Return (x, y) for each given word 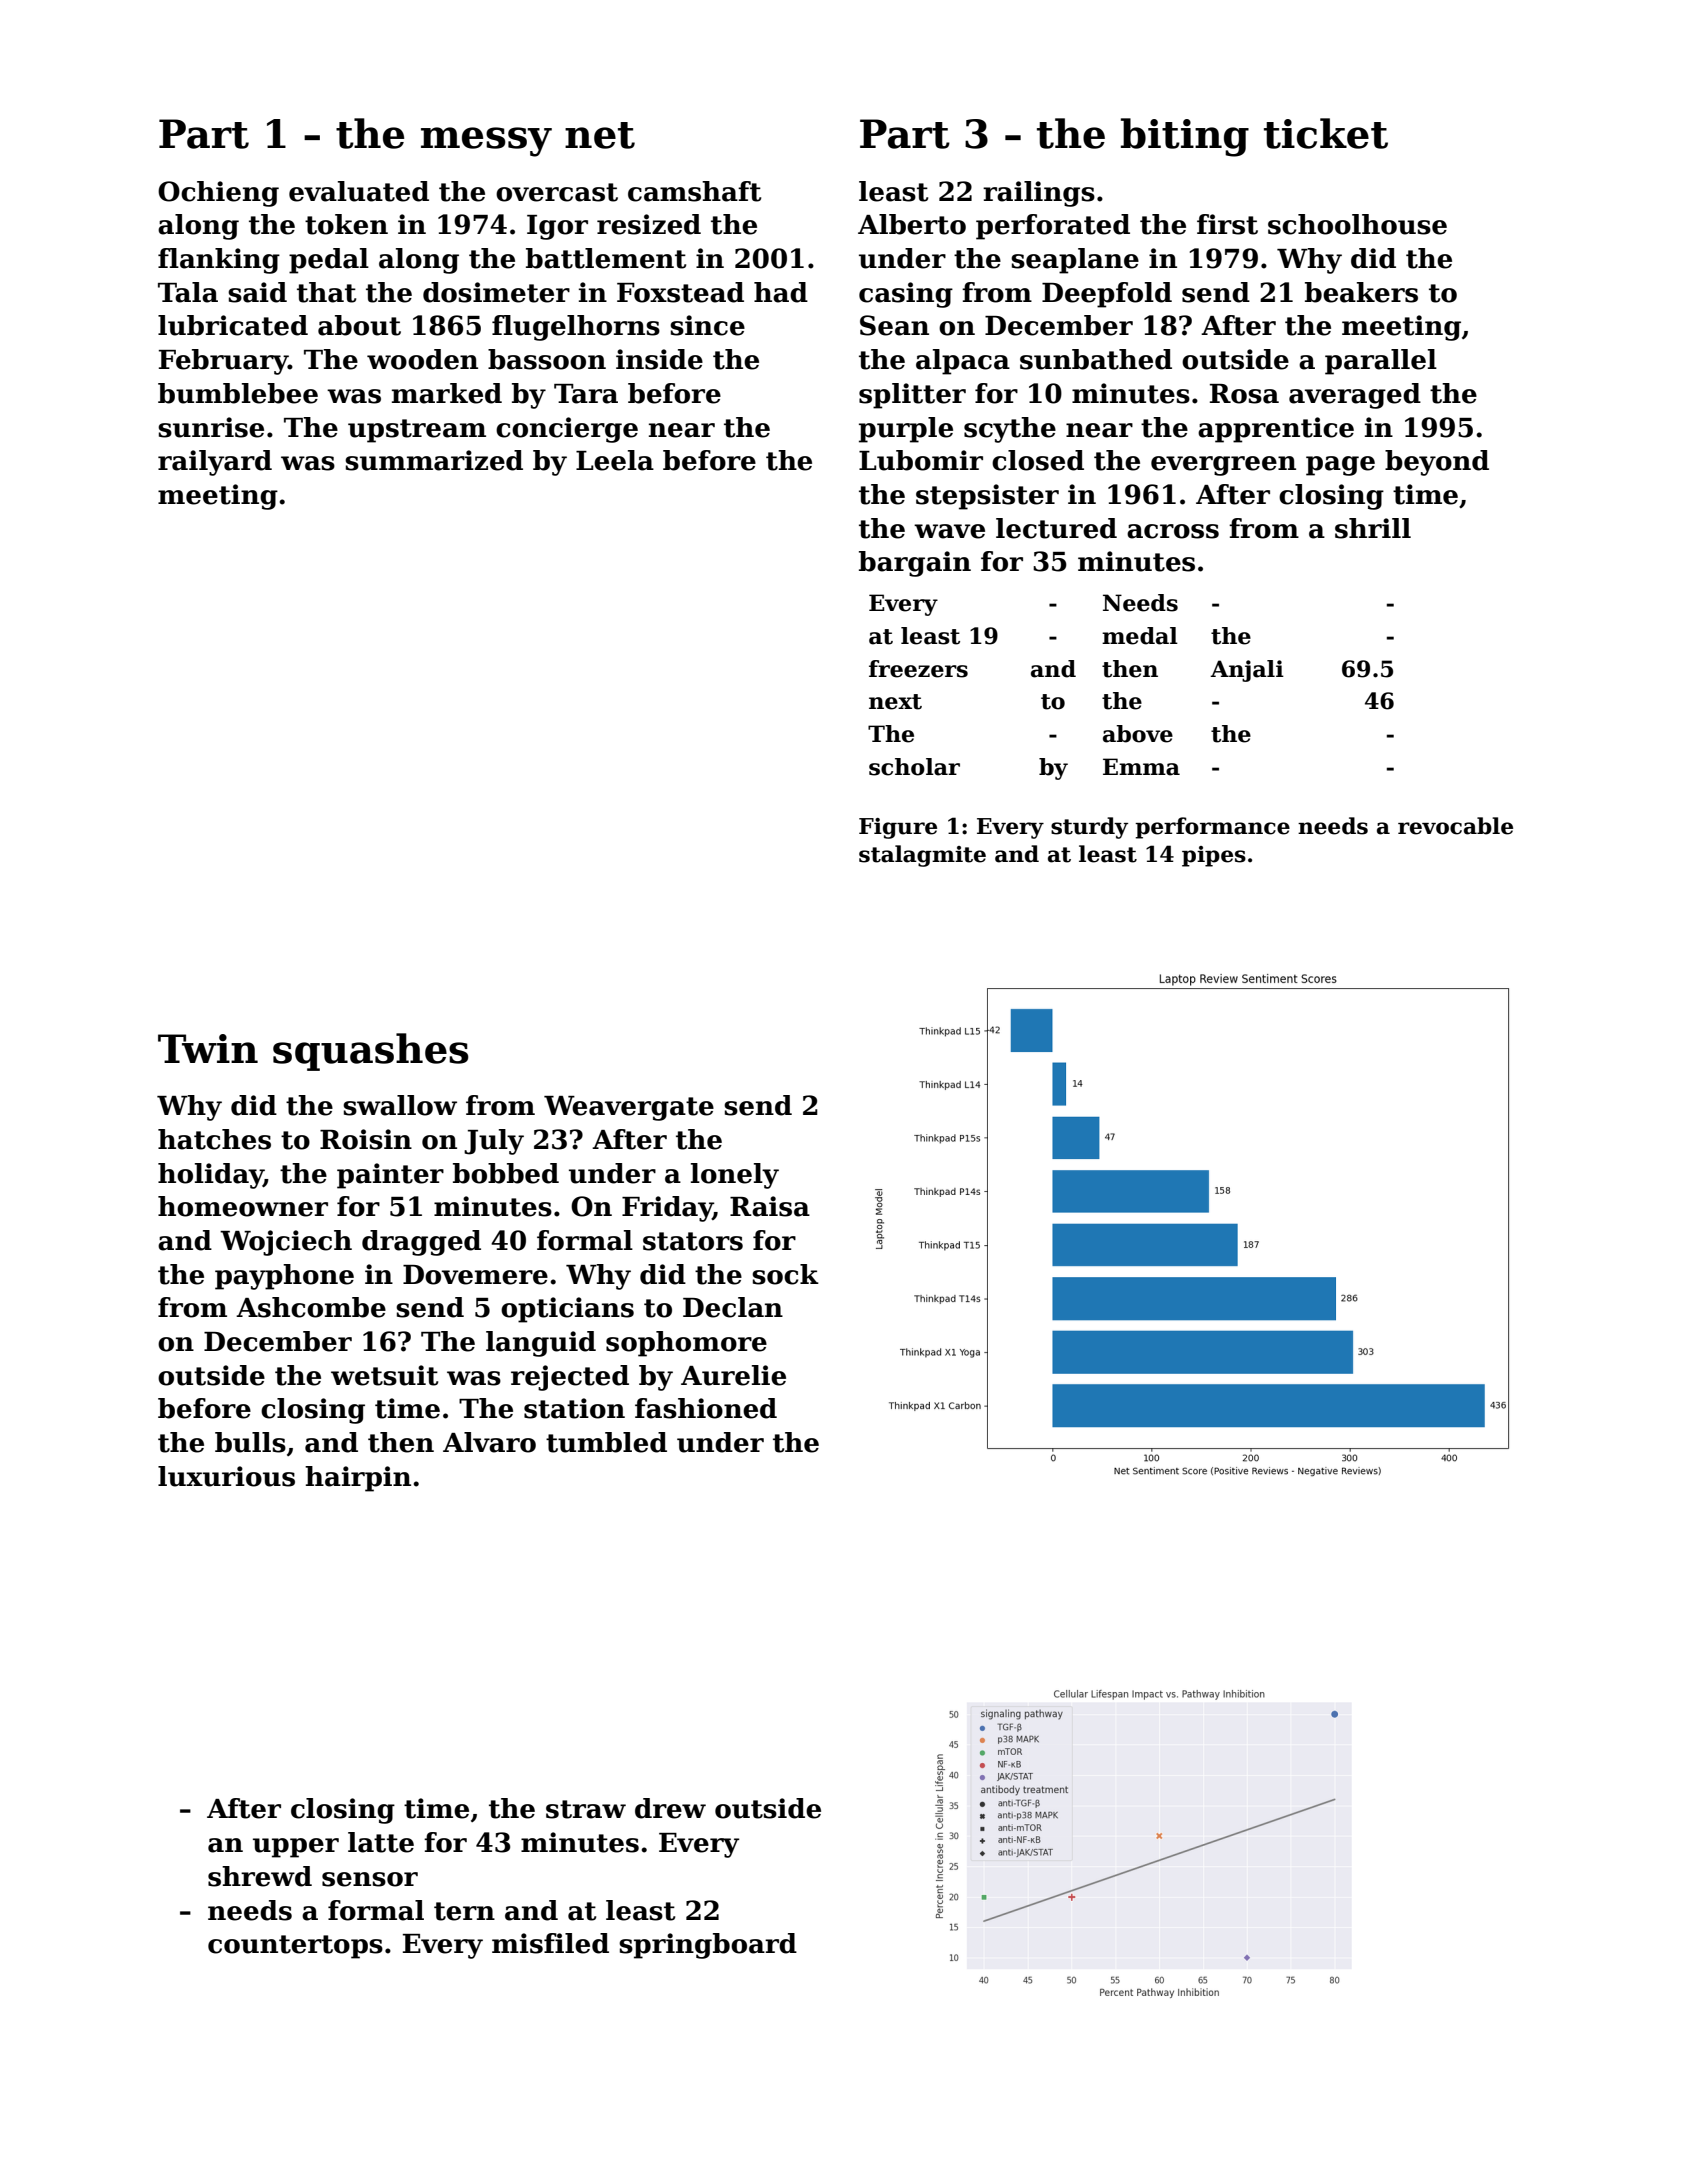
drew (670, 1808)
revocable (1455, 826)
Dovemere (475, 1275)
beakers (1361, 292)
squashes (371, 1052)
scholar (914, 767)
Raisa (770, 1206)
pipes (1214, 856)
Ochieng (218, 194)
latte (381, 1842)
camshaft (694, 191)
